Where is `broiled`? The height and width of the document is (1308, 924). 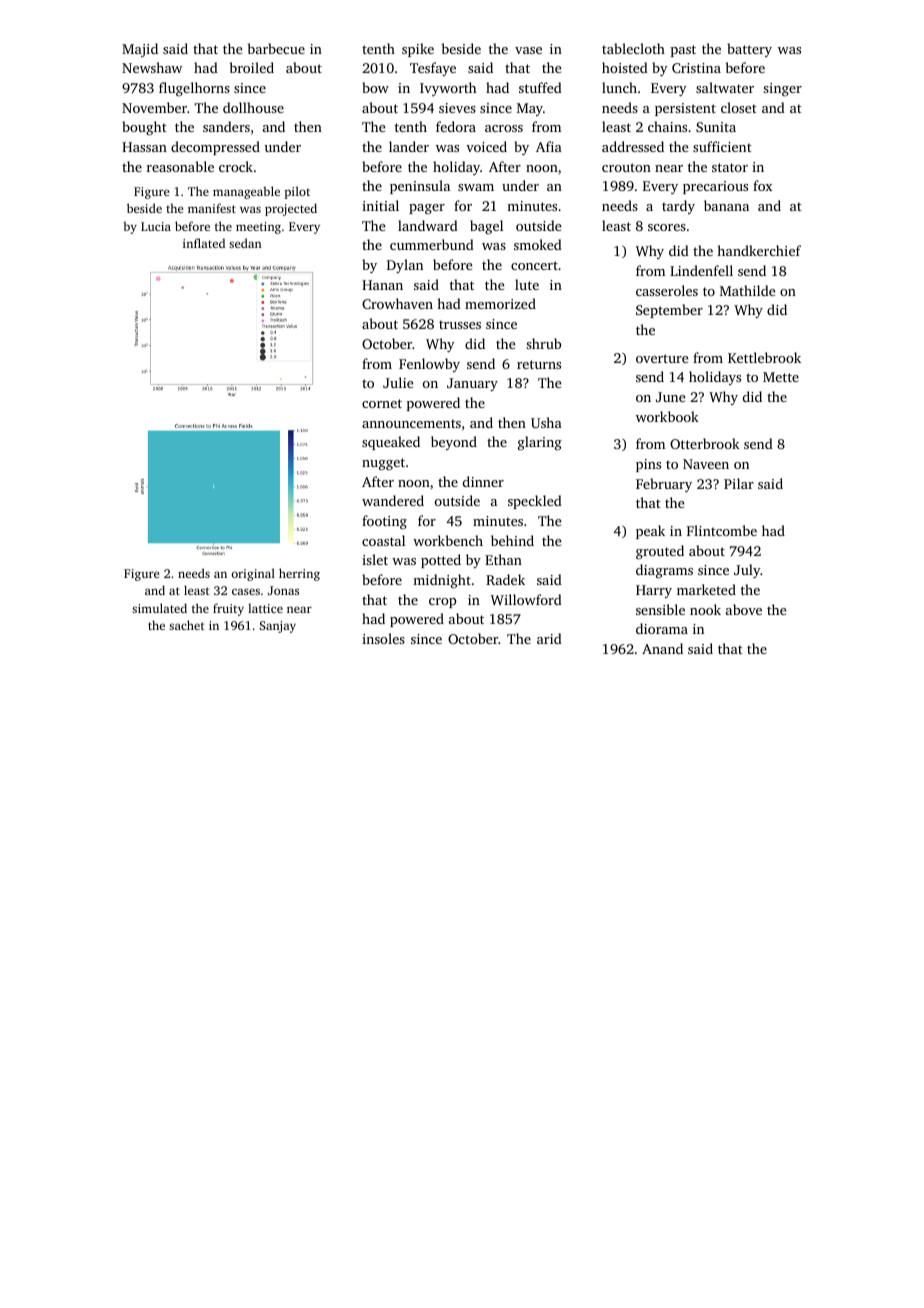 broiled is located at coordinates (252, 67).
